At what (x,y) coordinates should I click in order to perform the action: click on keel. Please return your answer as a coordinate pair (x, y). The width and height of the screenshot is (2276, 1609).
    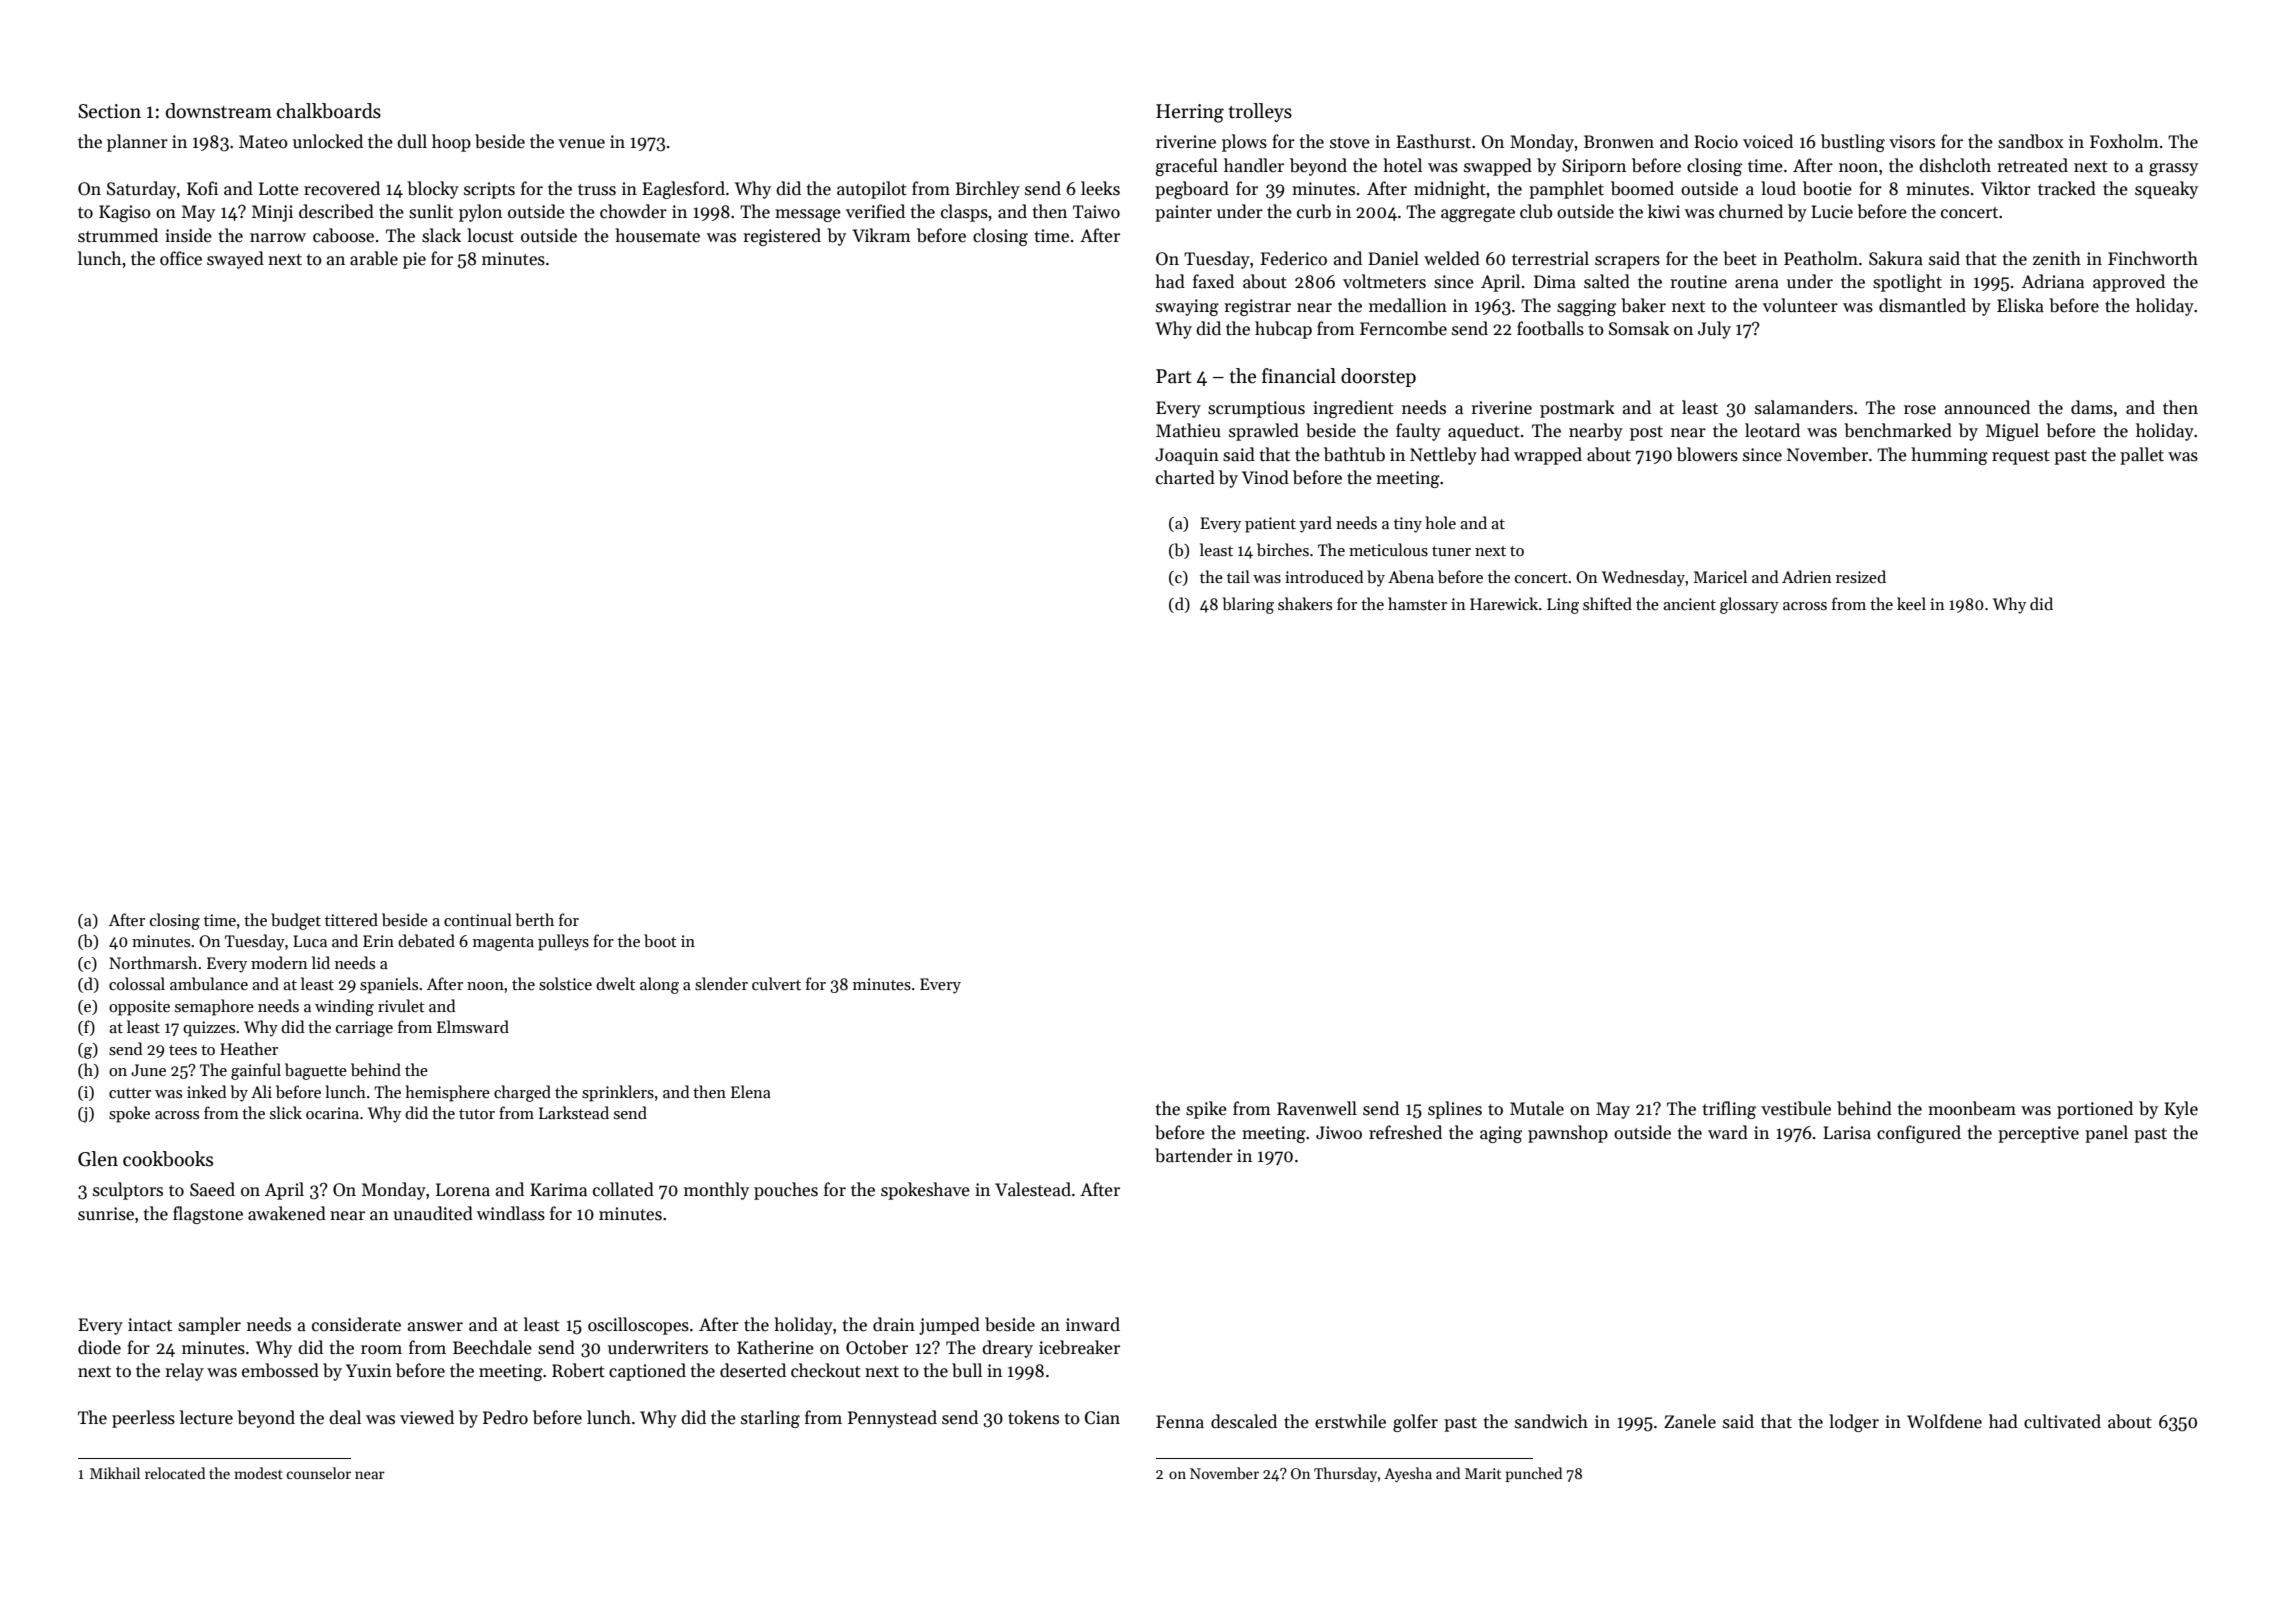
    Looking at the image, I should click on (1911, 603).
